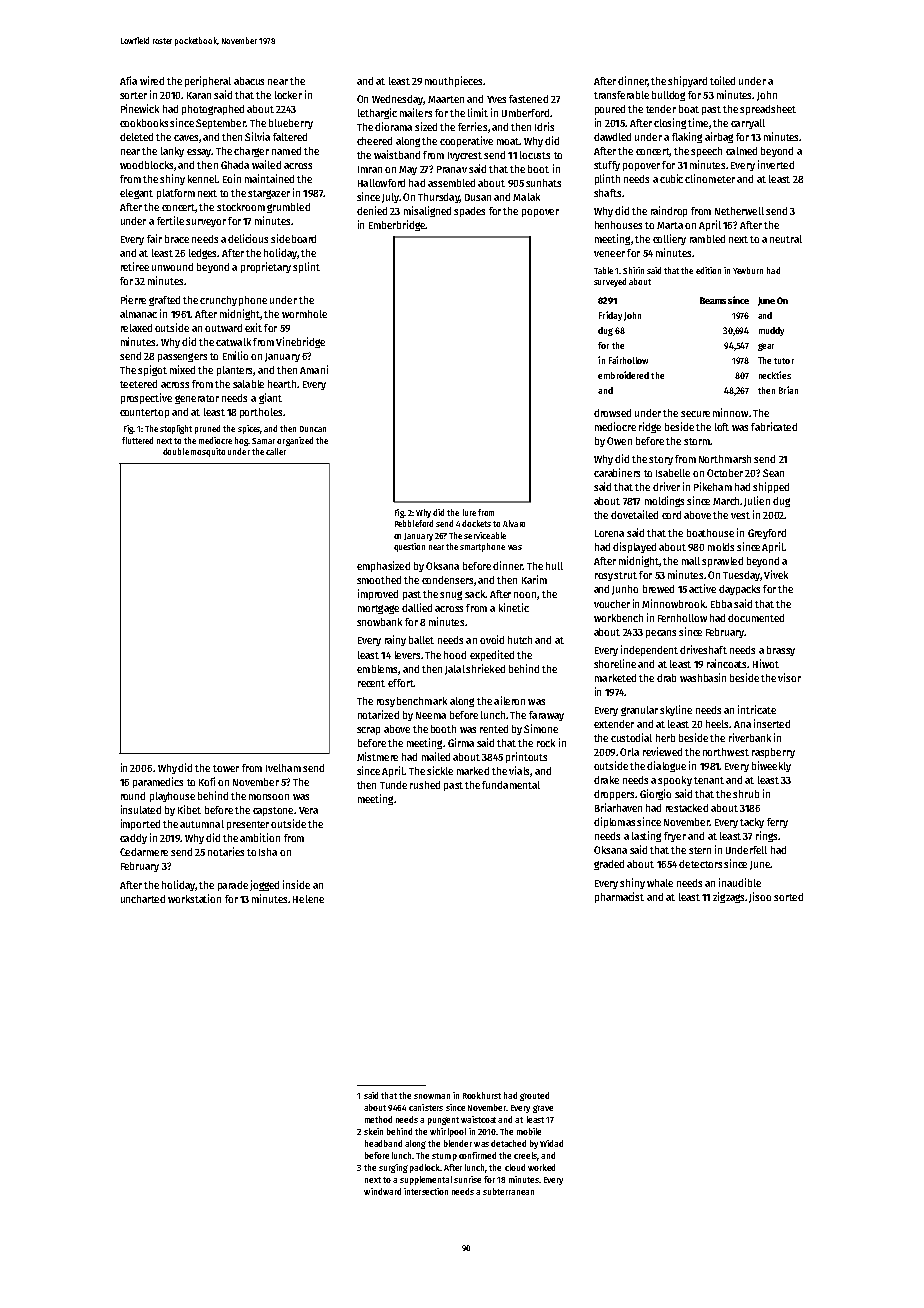 This screenshot has width=924, height=1308. I want to click on toiled, so click(722, 80).
